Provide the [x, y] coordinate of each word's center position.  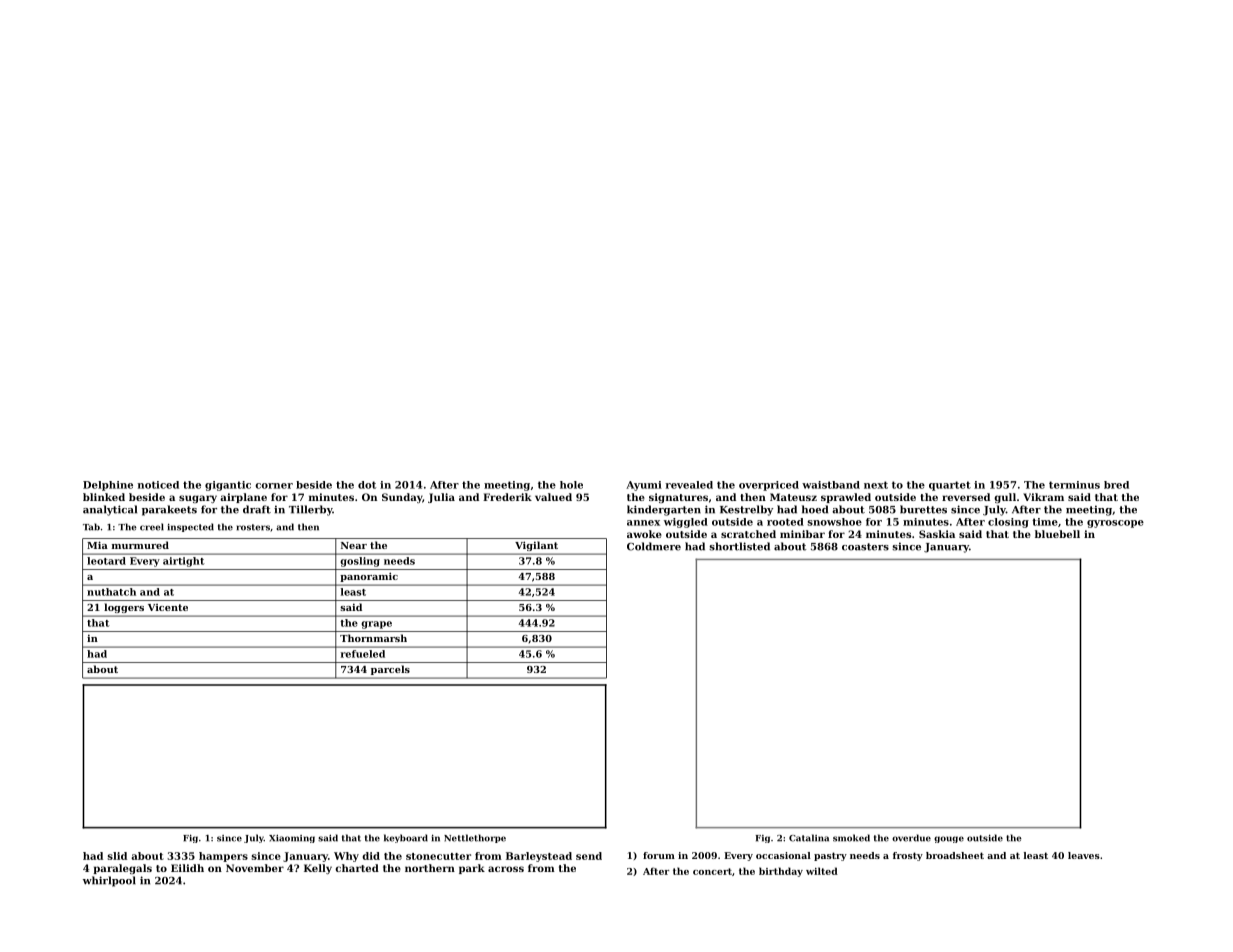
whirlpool [109, 881]
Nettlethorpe [475, 838]
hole [571, 485]
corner [274, 486]
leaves [1084, 855]
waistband [831, 485]
